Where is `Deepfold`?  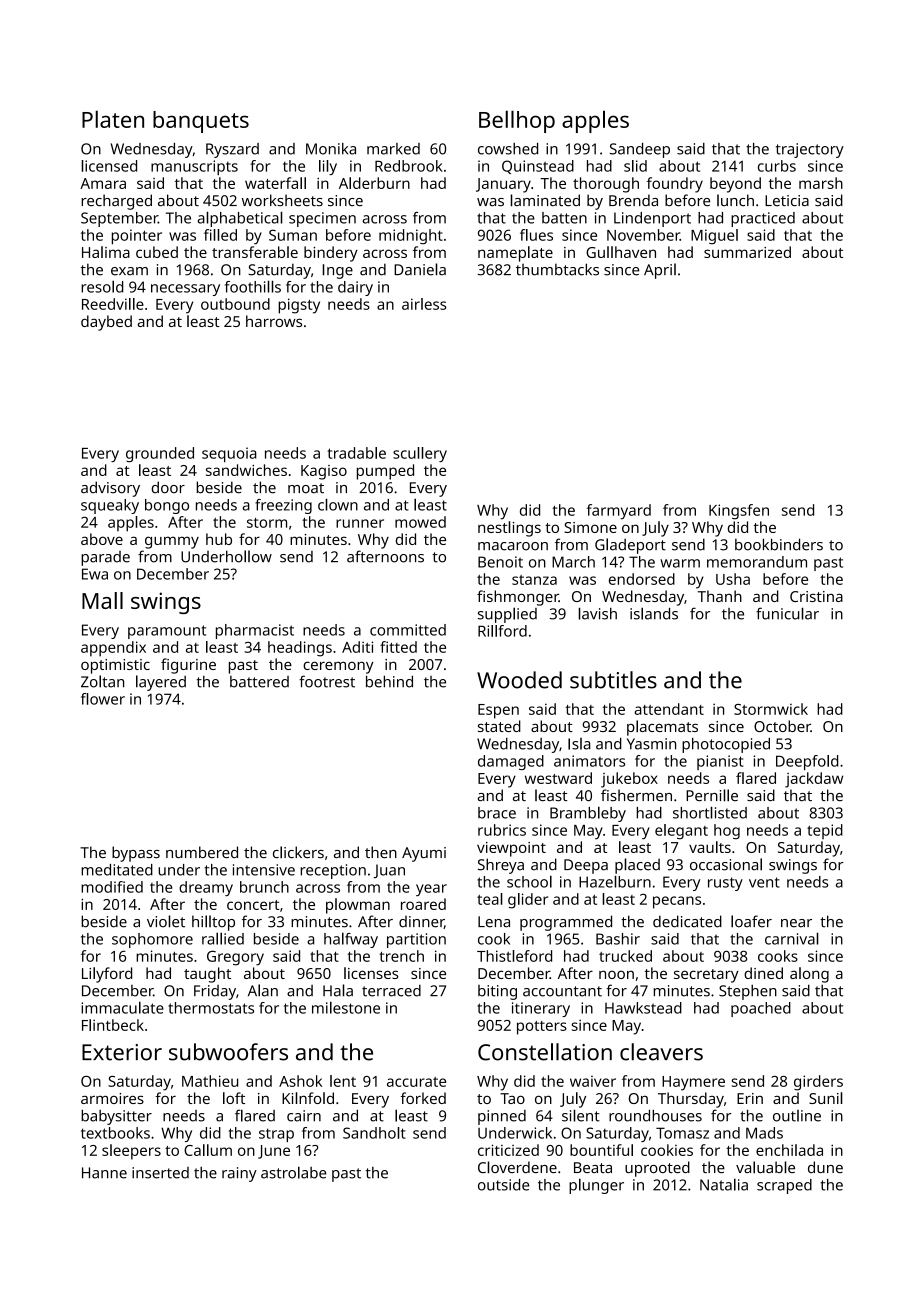 Deepfold is located at coordinates (807, 762).
